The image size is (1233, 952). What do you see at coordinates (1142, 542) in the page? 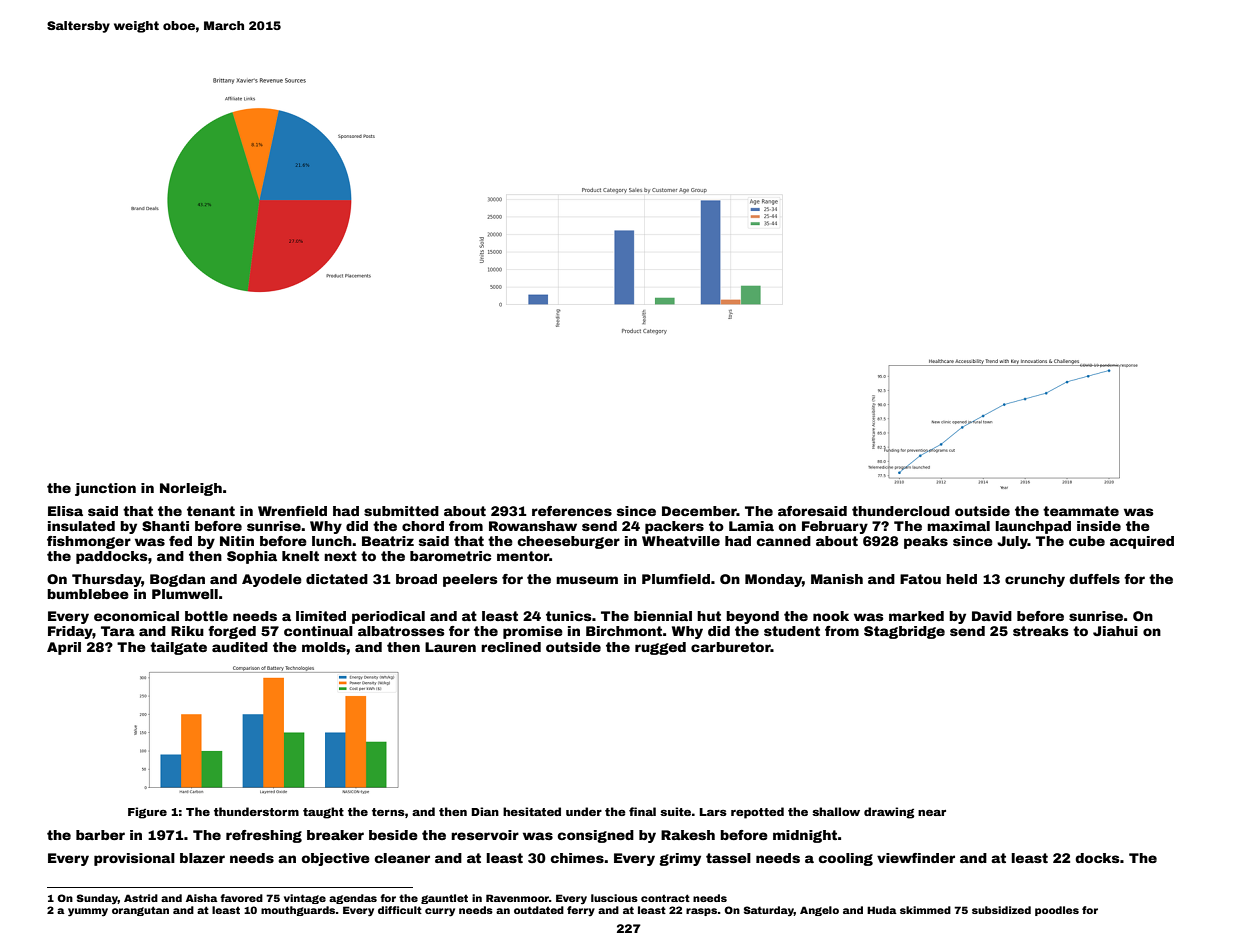
I see `acquired` at bounding box center [1142, 542].
